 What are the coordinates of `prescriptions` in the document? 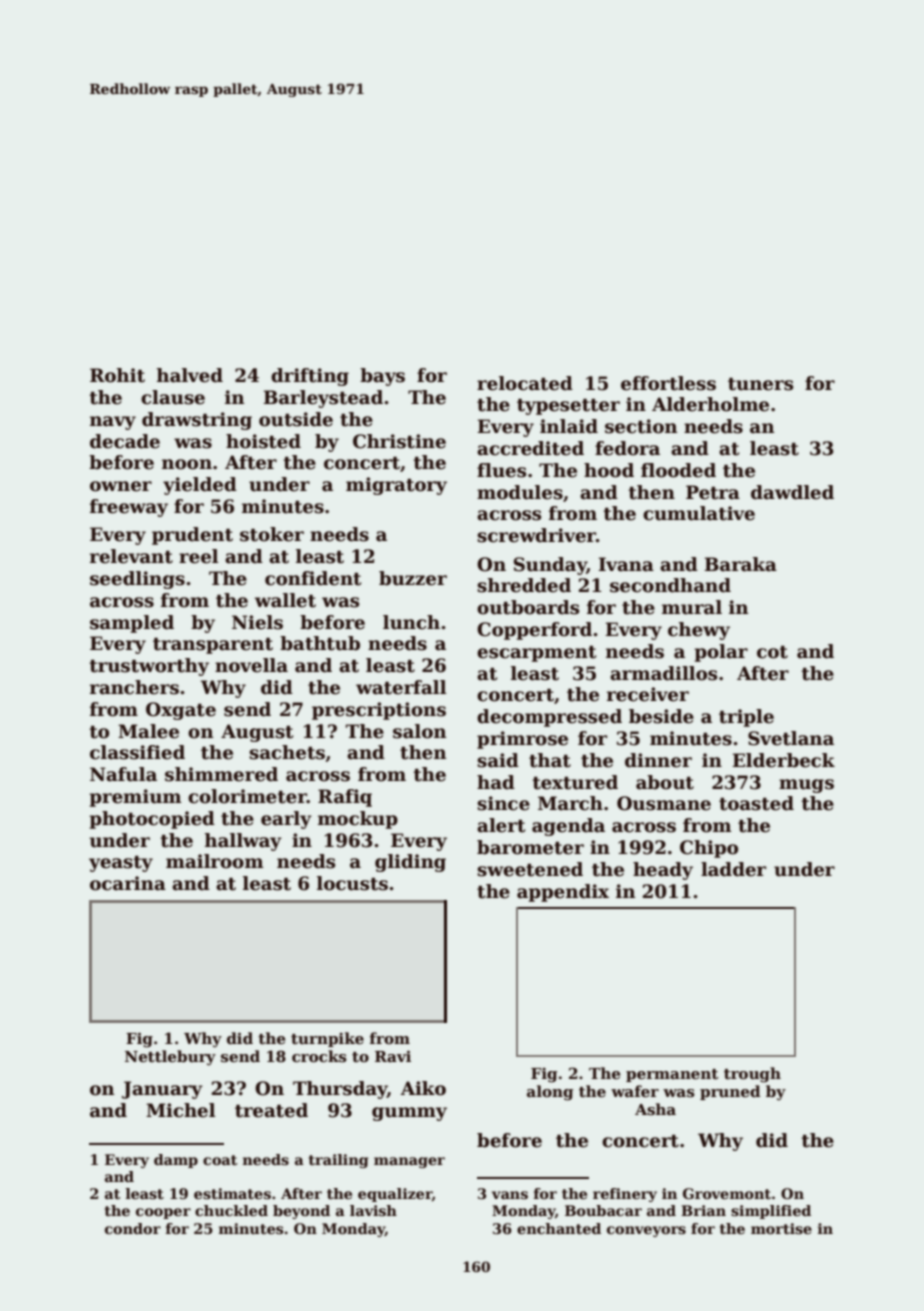 It's located at (379, 711).
